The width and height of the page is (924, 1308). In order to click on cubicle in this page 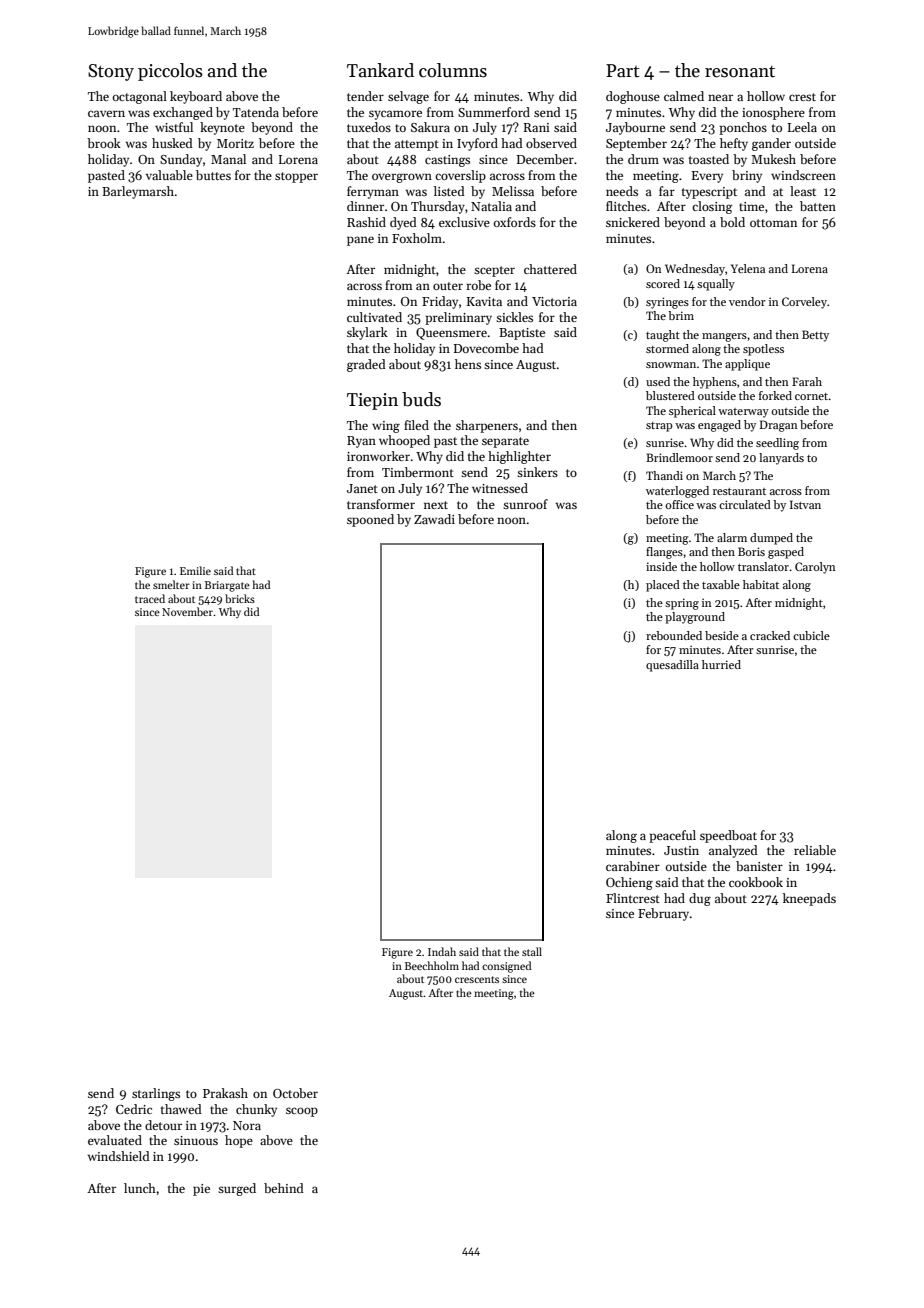, I will do `click(811, 635)`.
